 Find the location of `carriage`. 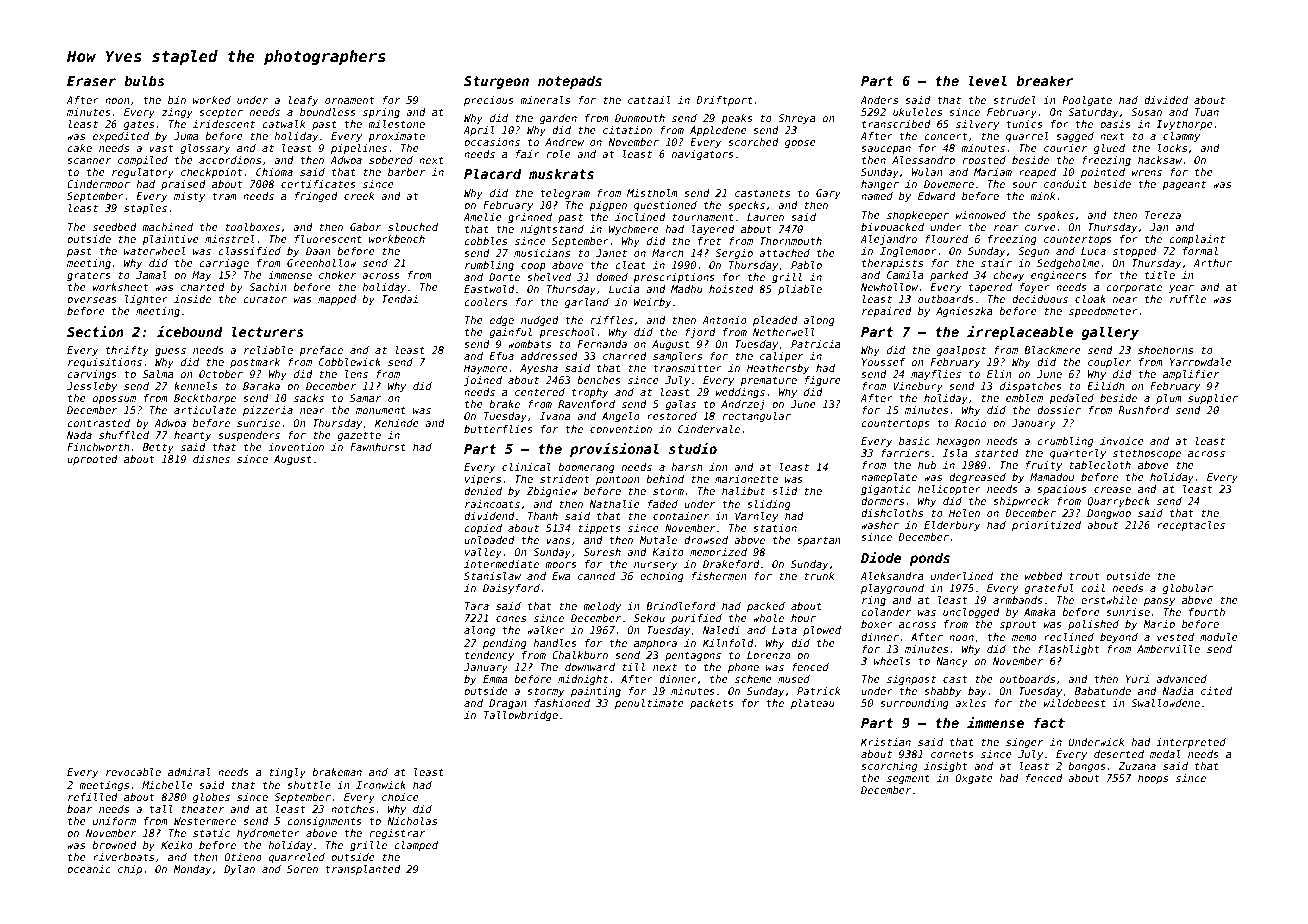

carriage is located at coordinates (224, 264).
